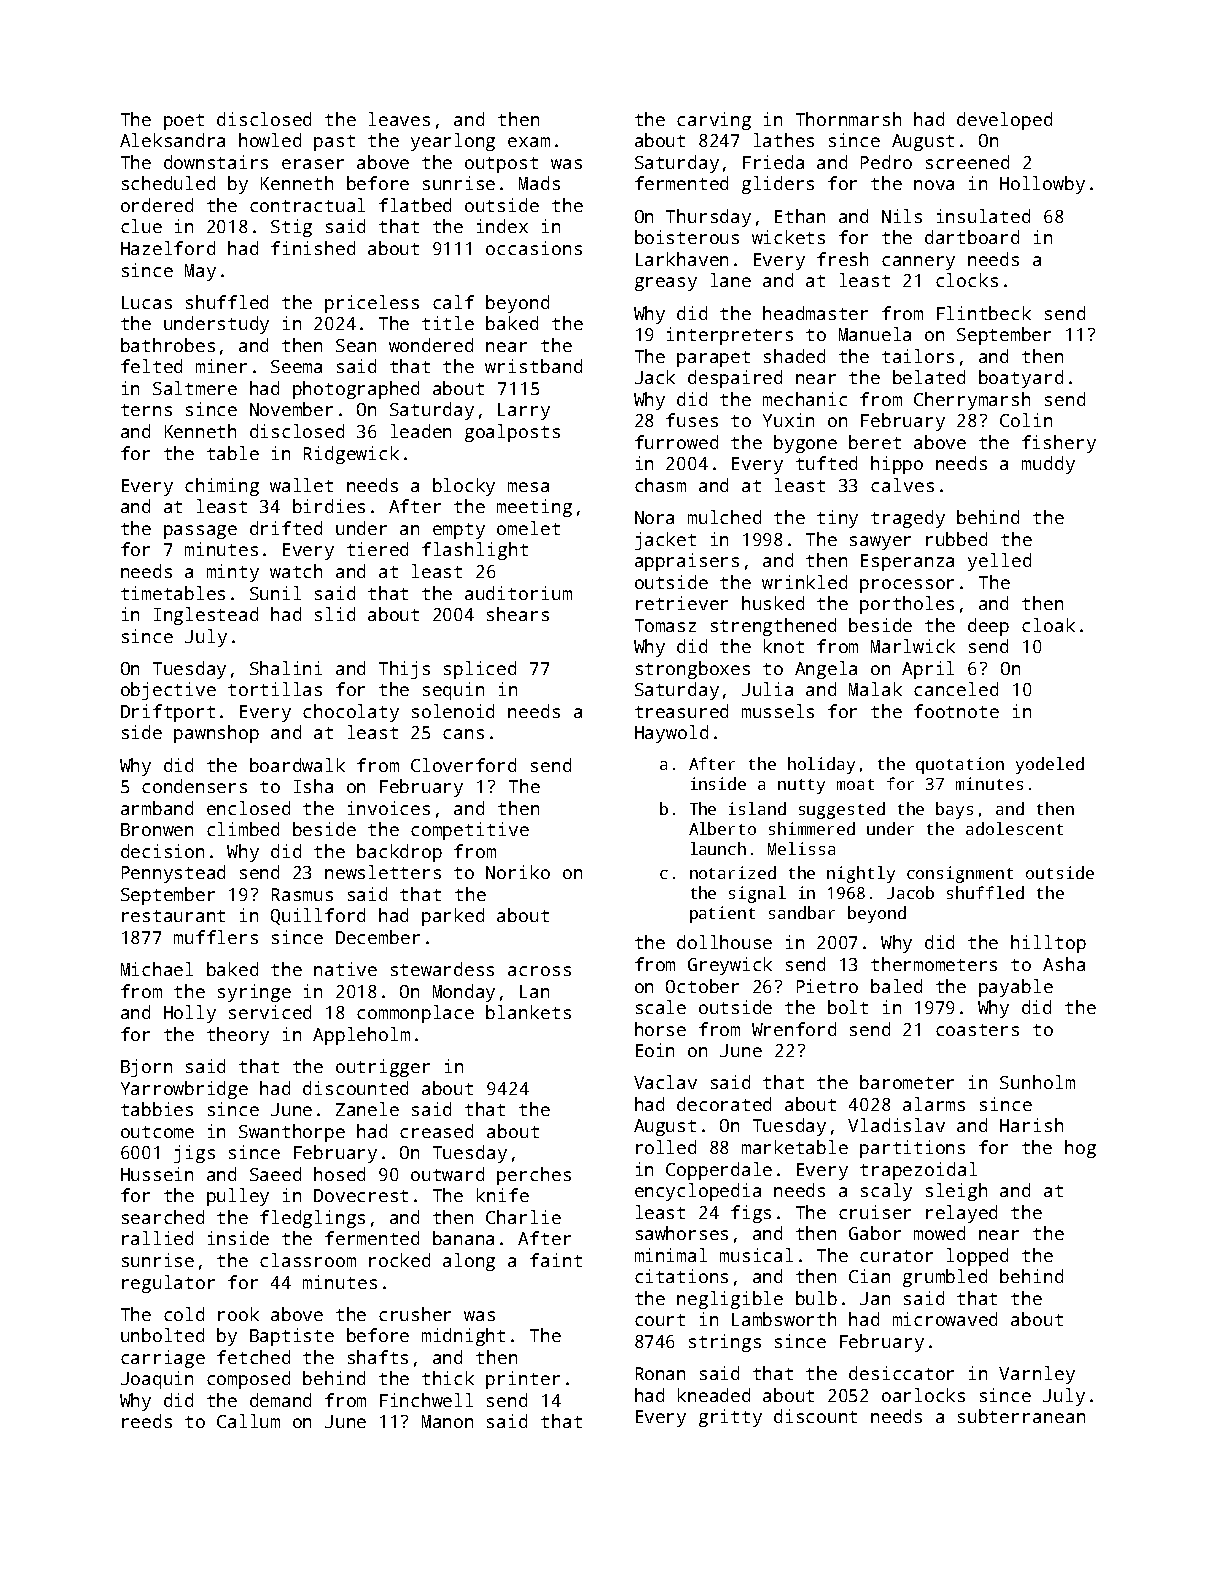 The image size is (1220, 1579). I want to click on gritty, so click(730, 1418).
